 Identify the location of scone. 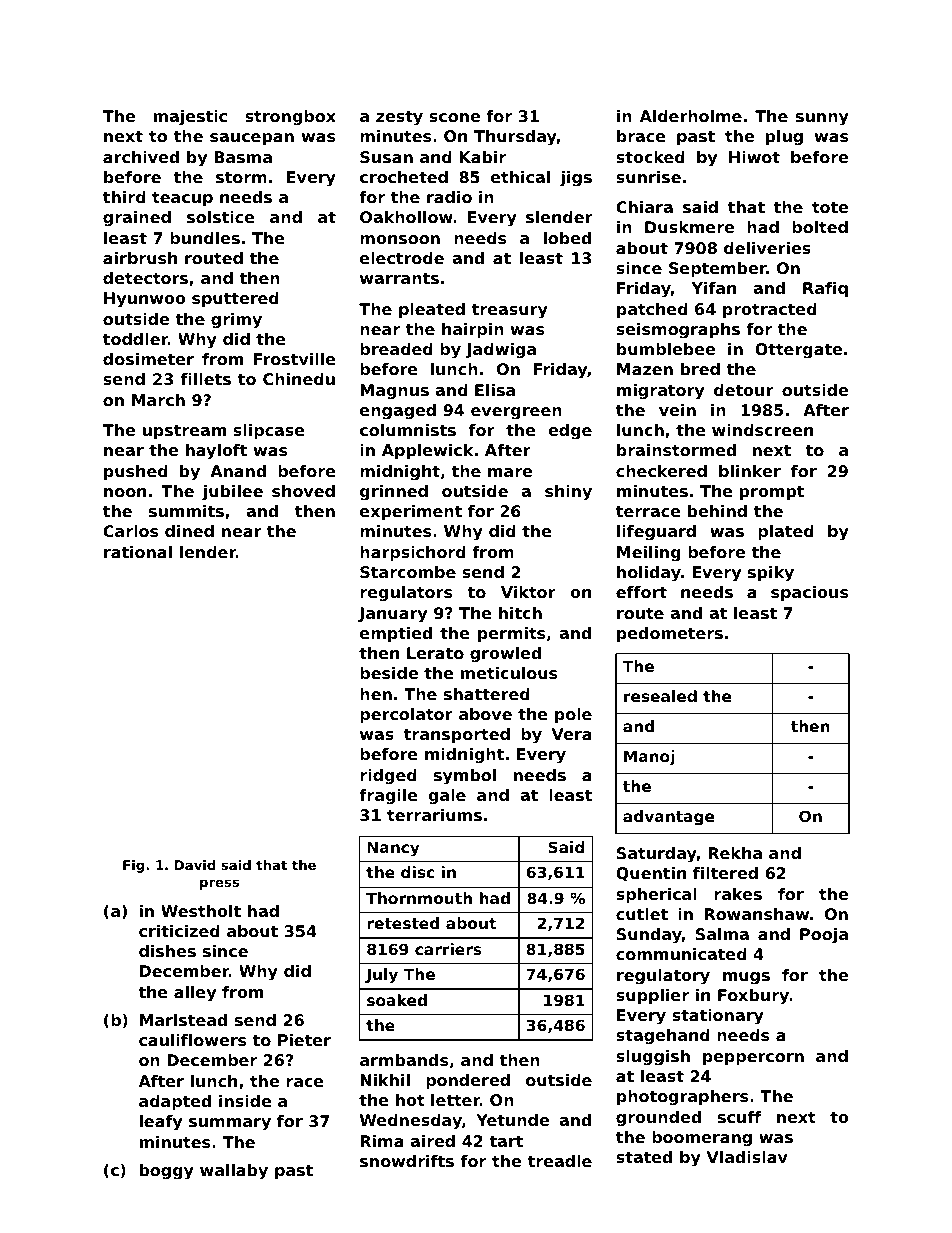
(454, 117).
